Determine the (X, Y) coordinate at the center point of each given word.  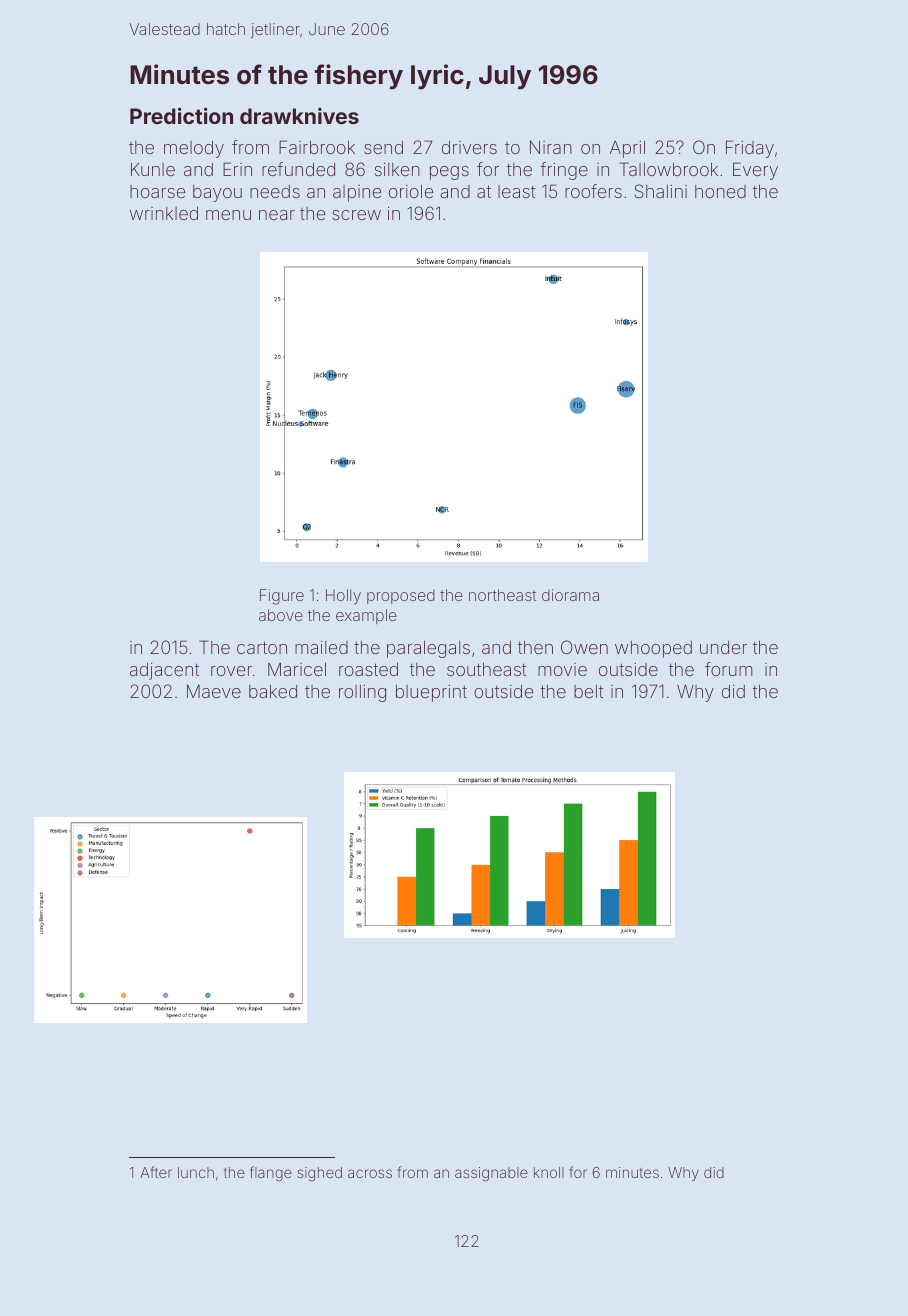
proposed (401, 596)
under (723, 647)
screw (356, 215)
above (281, 615)
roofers (593, 191)
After (156, 1172)
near (277, 215)
